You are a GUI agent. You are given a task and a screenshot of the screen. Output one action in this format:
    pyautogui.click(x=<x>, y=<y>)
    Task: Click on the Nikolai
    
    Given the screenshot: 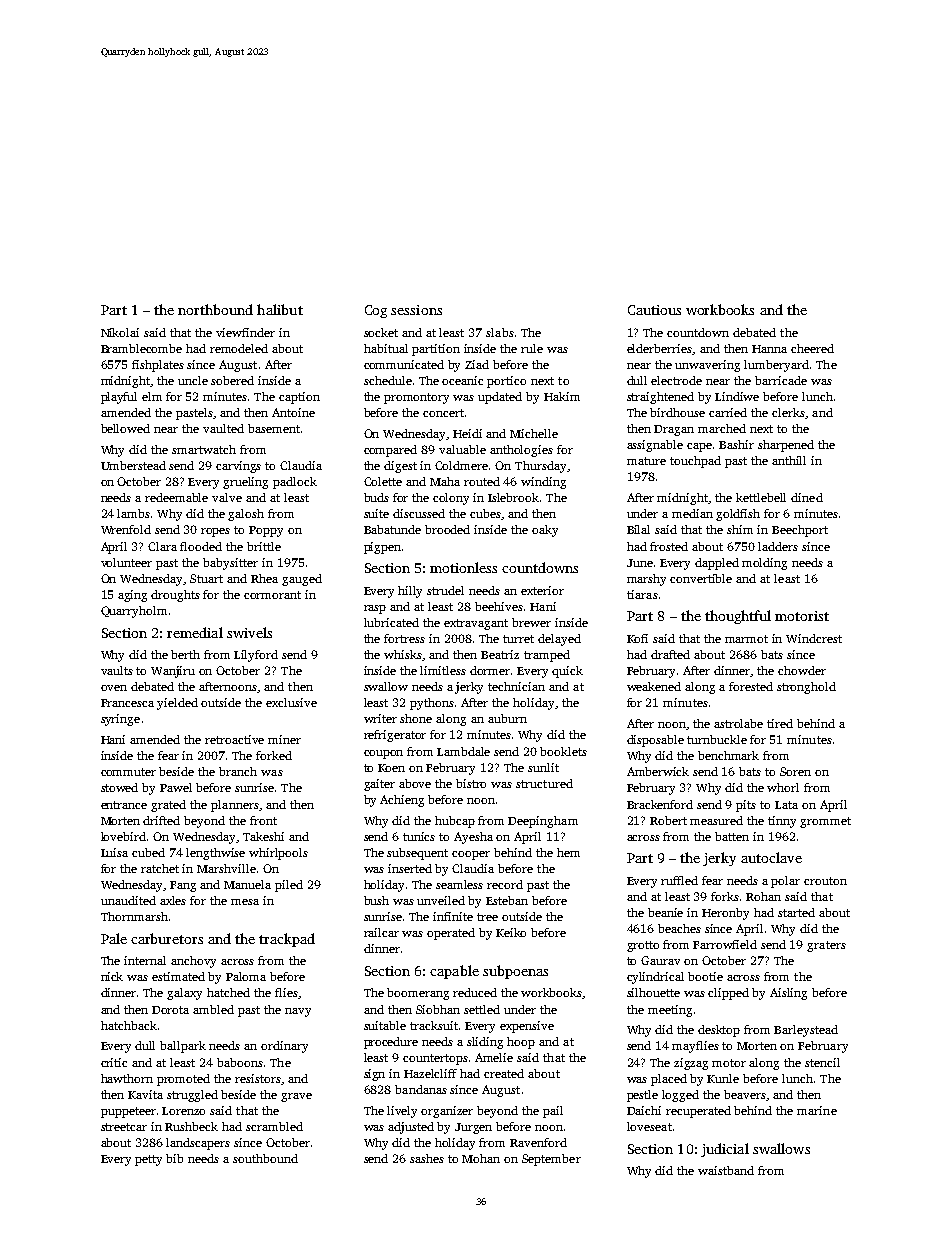 What is the action you would take?
    pyautogui.click(x=120, y=332)
